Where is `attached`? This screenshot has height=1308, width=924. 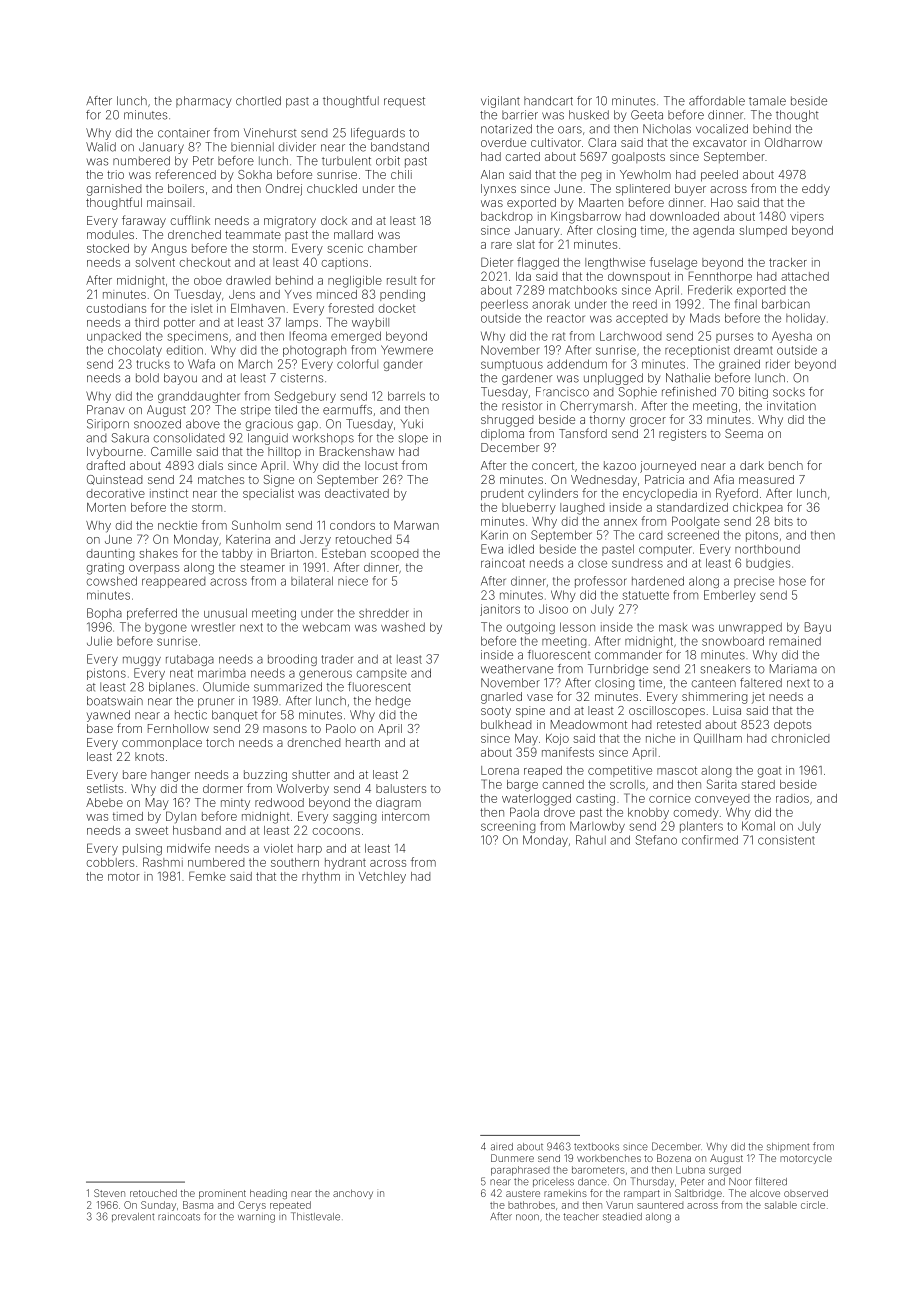 attached is located at coordinates (805, 276).
